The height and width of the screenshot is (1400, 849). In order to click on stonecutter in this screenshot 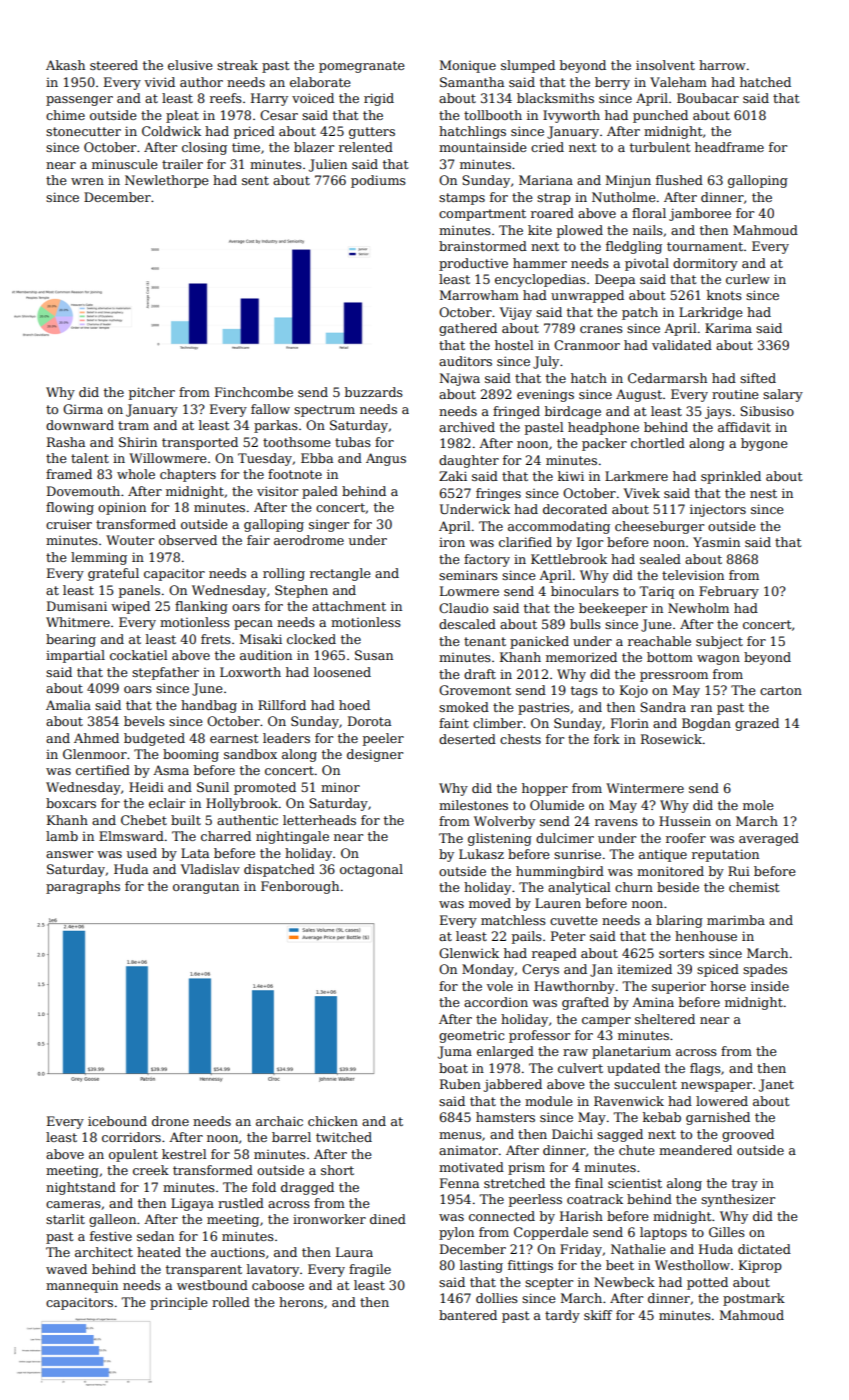, I will do `click(83, 131)`.
